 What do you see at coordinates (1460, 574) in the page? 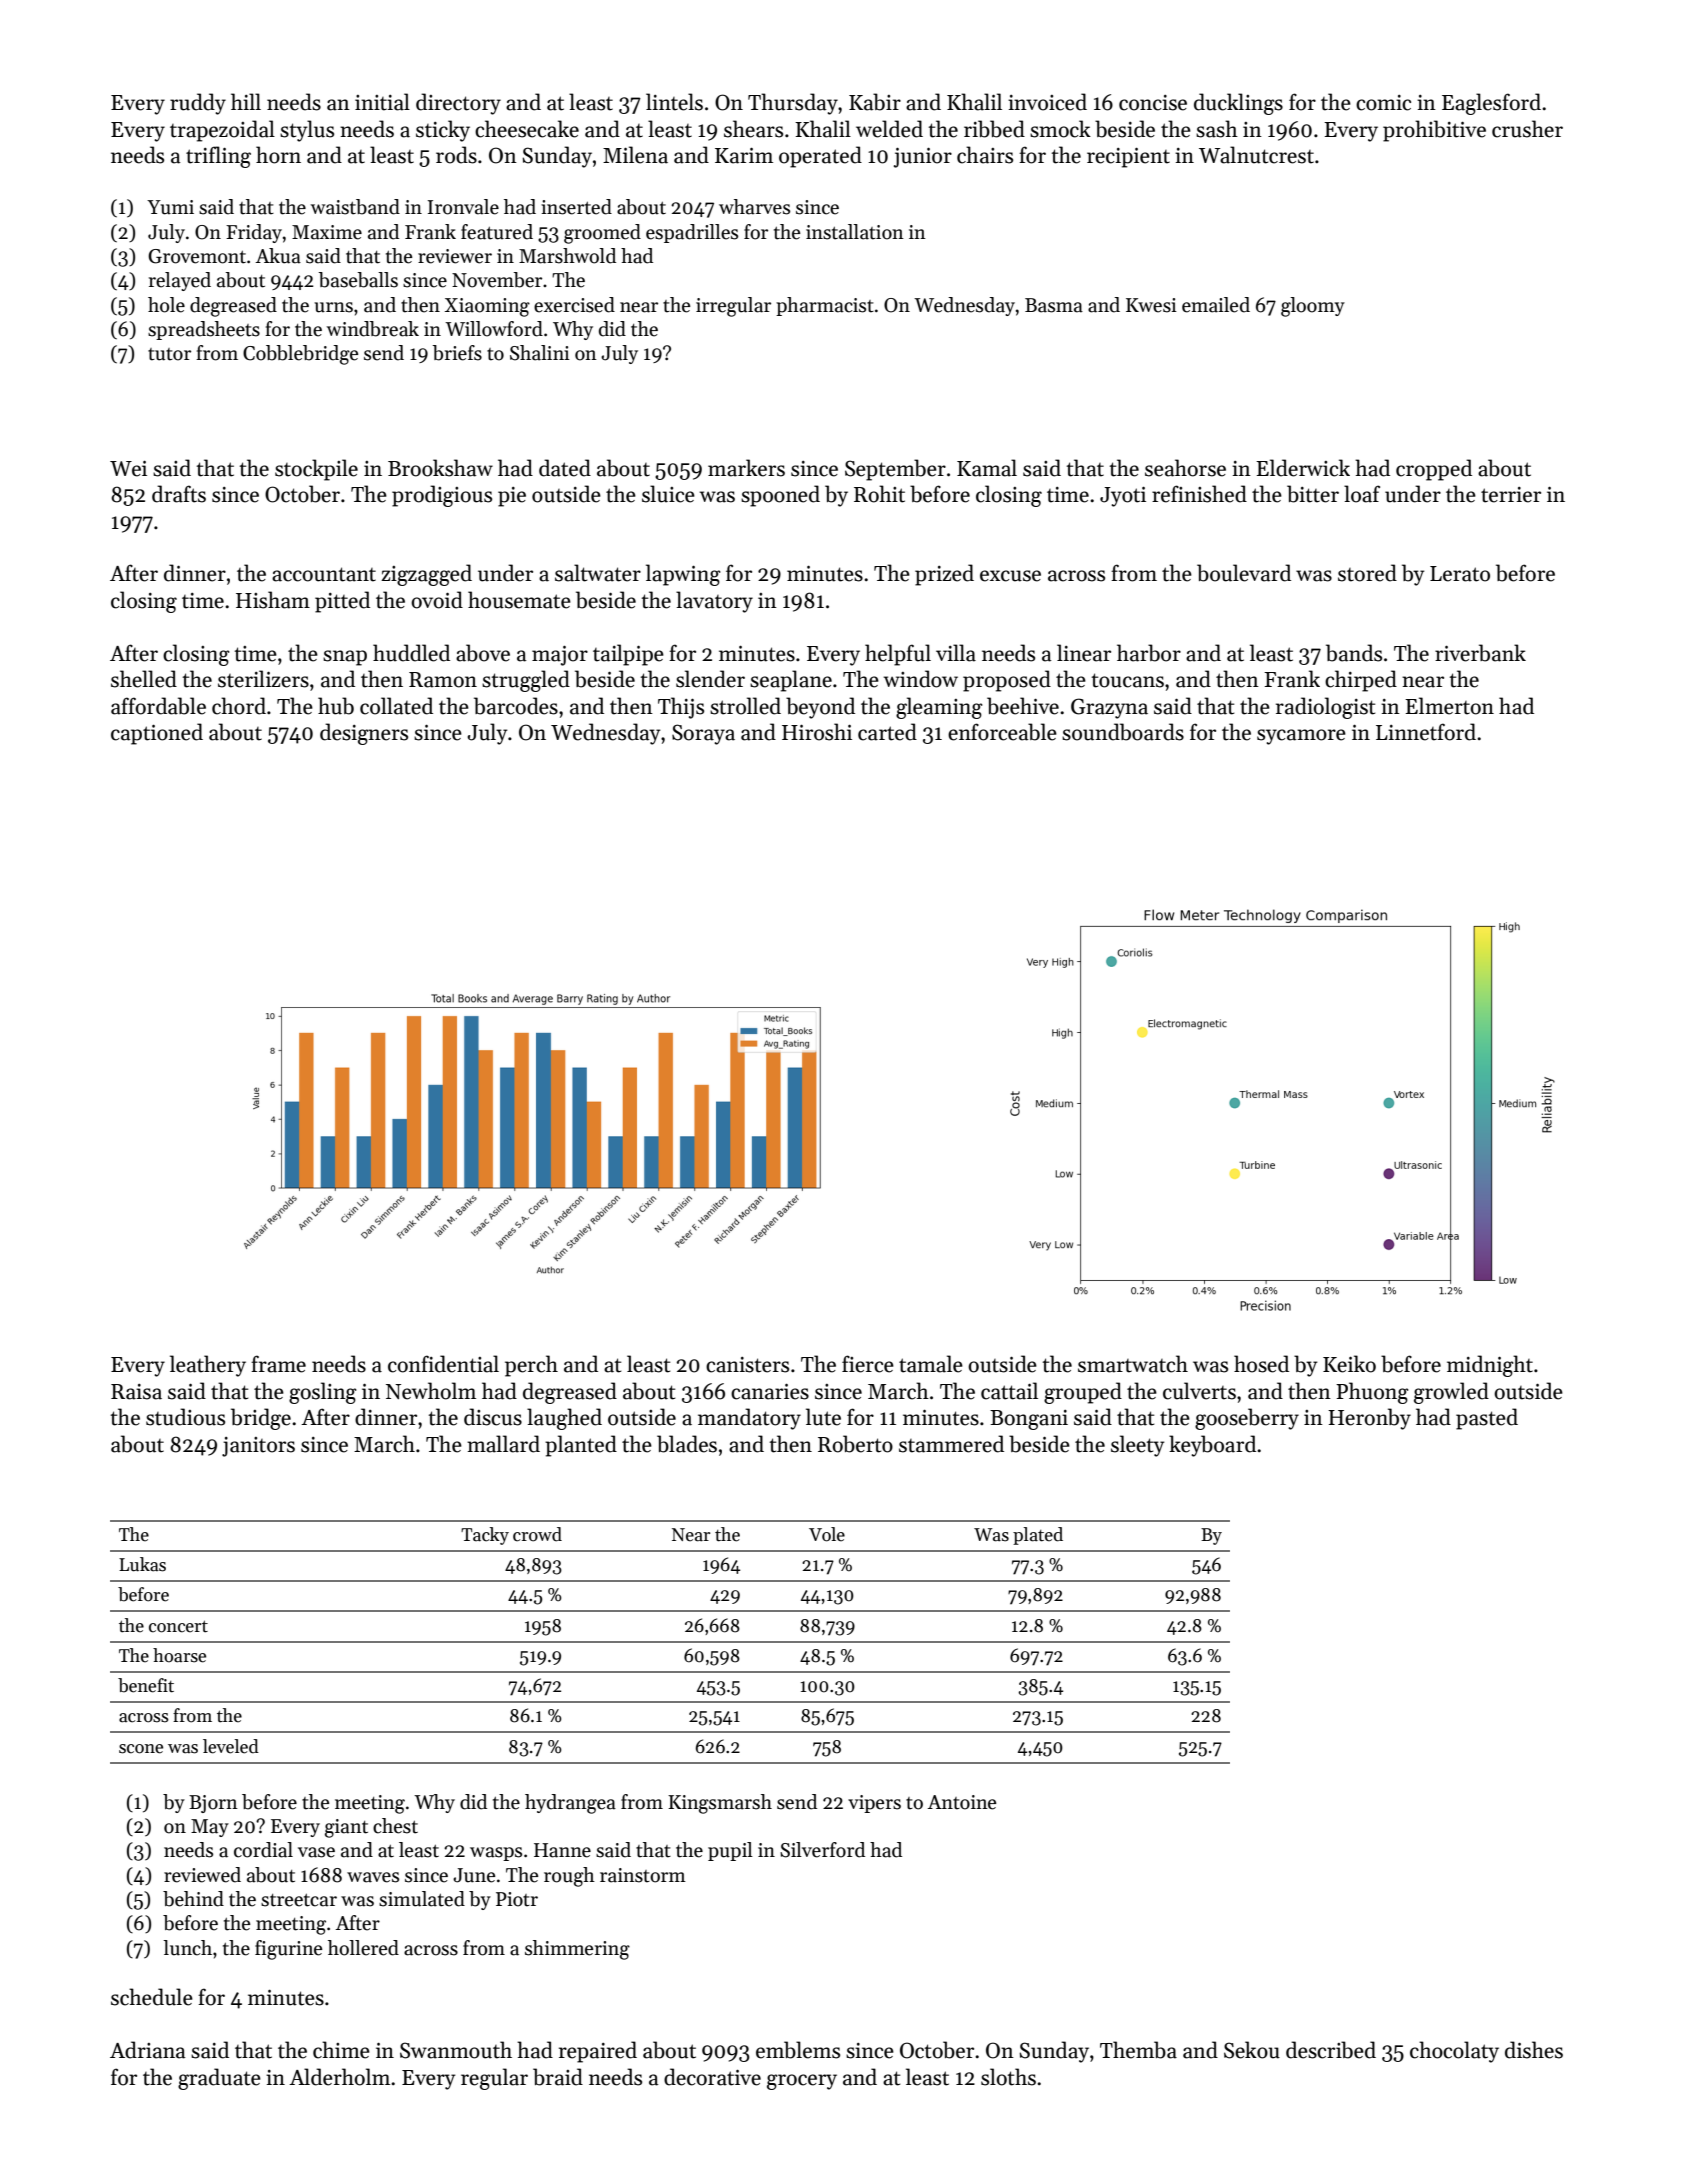
I see `Lerato` at bounding box center [1460, 574].
